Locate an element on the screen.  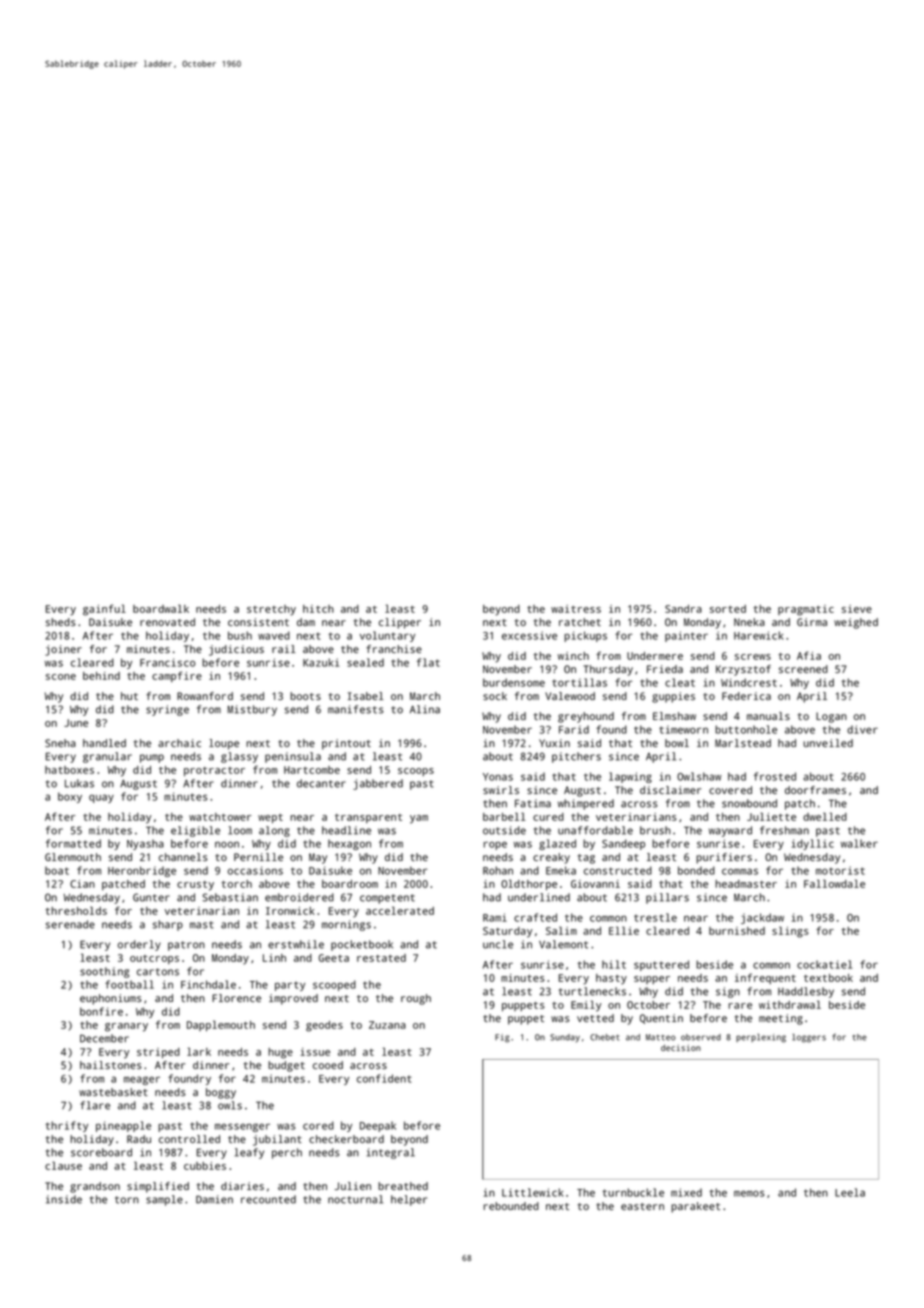
Fallowdale is located at coordinates (834, 883).
